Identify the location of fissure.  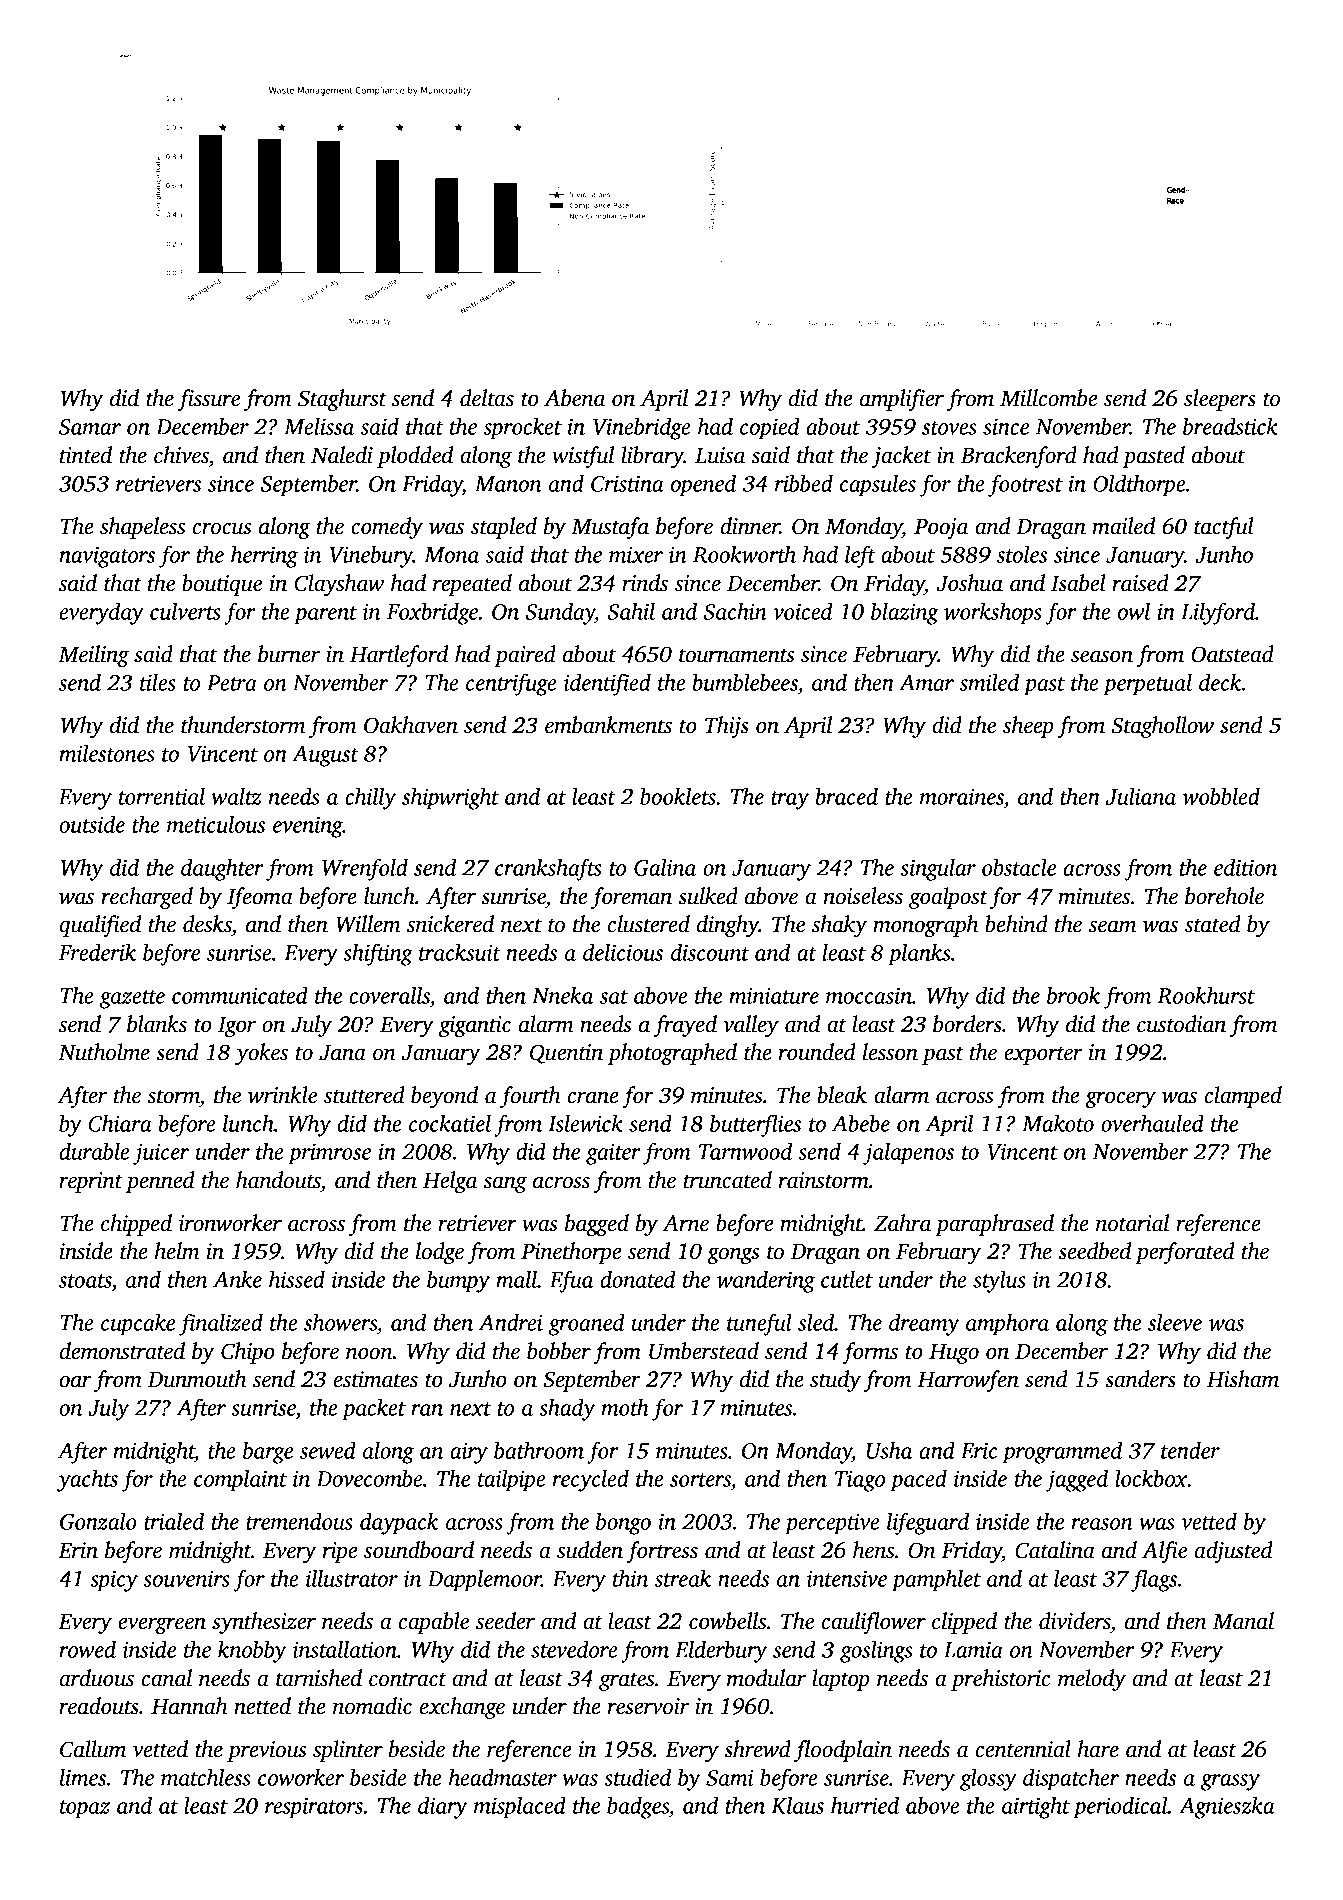
(208, 400).
